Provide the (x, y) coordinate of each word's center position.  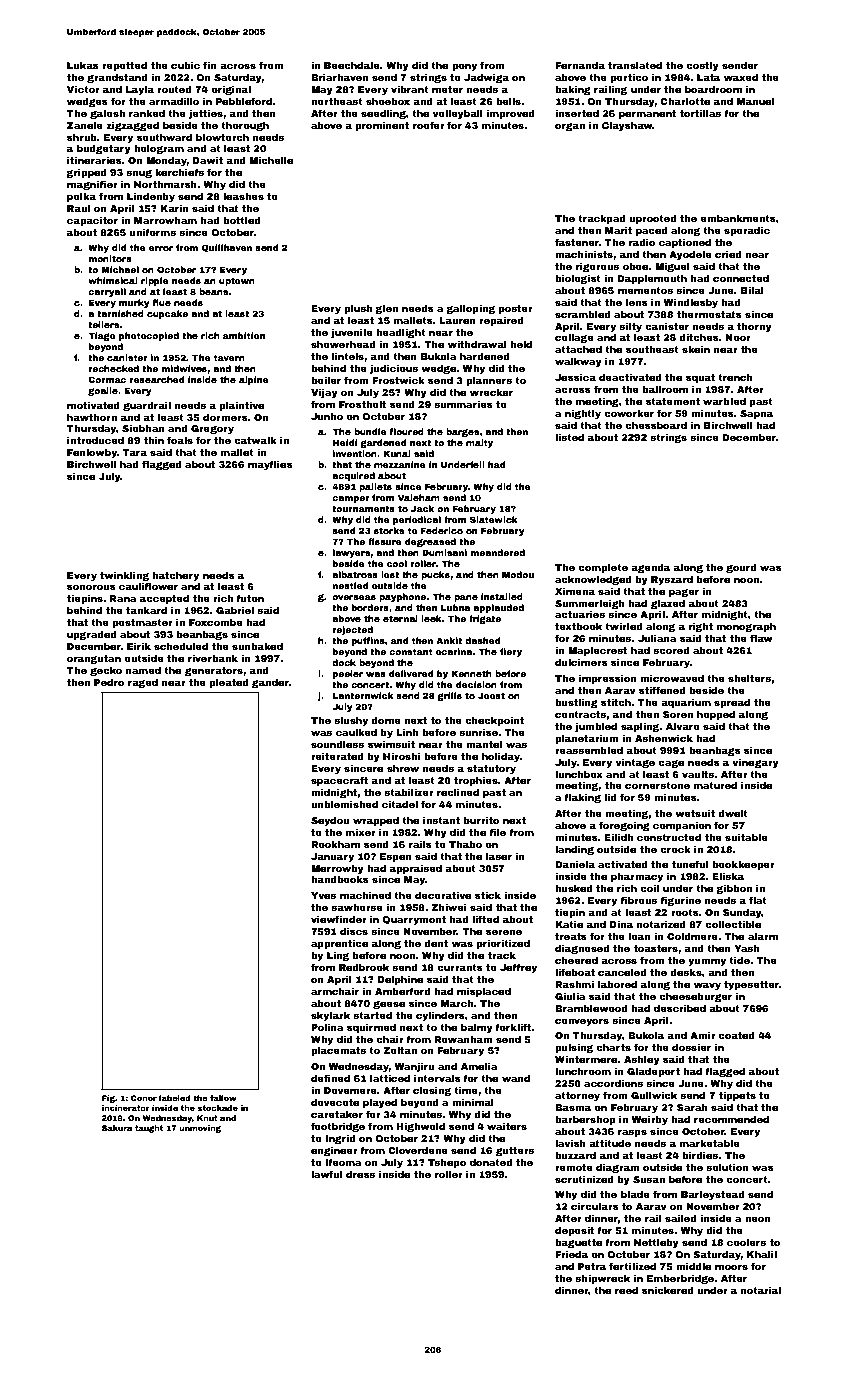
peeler (348, 674)
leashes (243, 196)
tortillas (700, 113)
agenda (650, 568)
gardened (383, 443)
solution (727, 1167)
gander (270, 683)
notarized (661, 924)
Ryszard (672, 580)
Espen (396, 857)
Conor (144, 1098)
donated (491, 1162)
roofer (429, 125)
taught (149, 1129)
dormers (225, 417)
